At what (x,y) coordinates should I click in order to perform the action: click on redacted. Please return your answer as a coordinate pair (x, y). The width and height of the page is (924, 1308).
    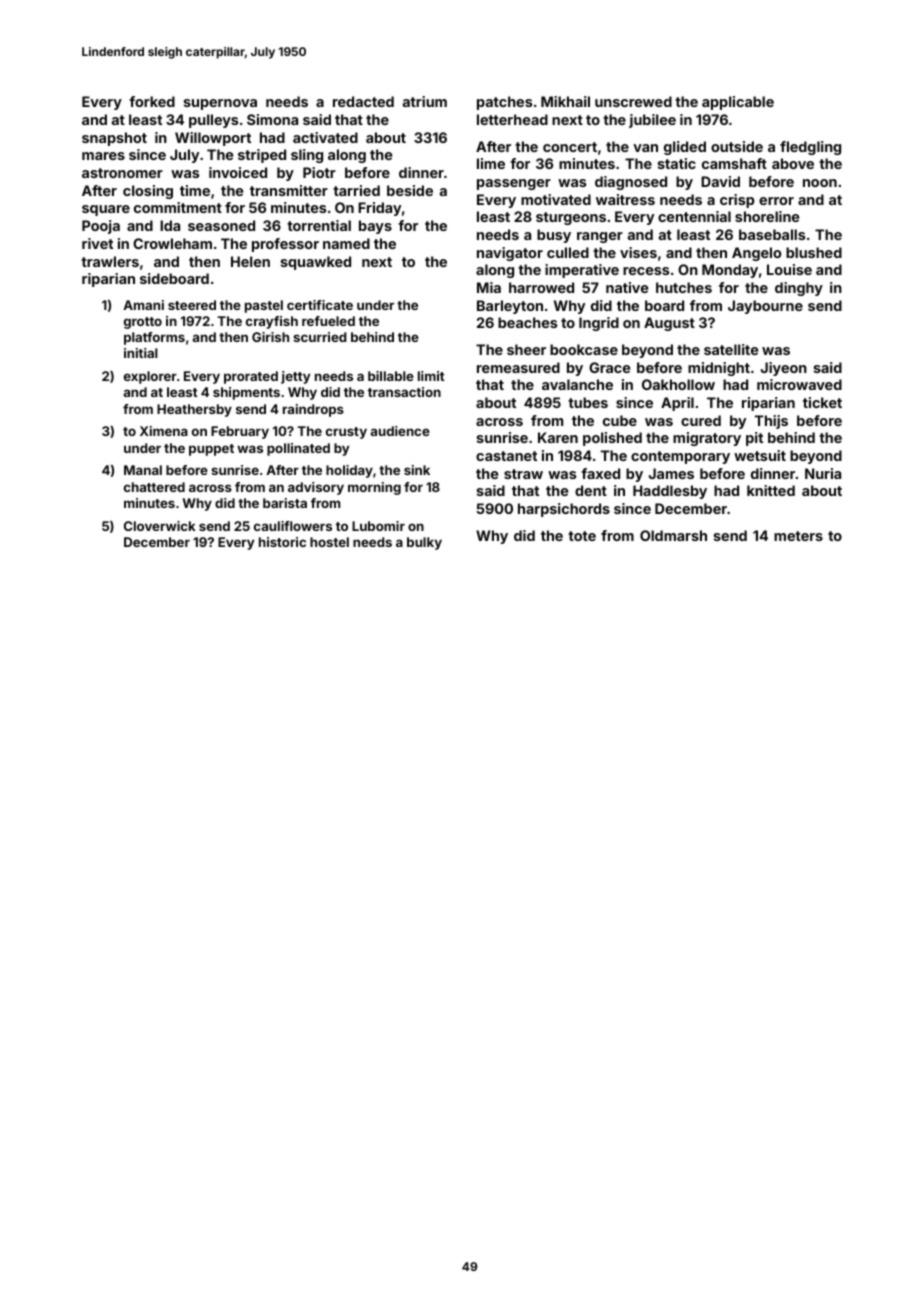
    Looking at the image, I should click on (363, 101).
